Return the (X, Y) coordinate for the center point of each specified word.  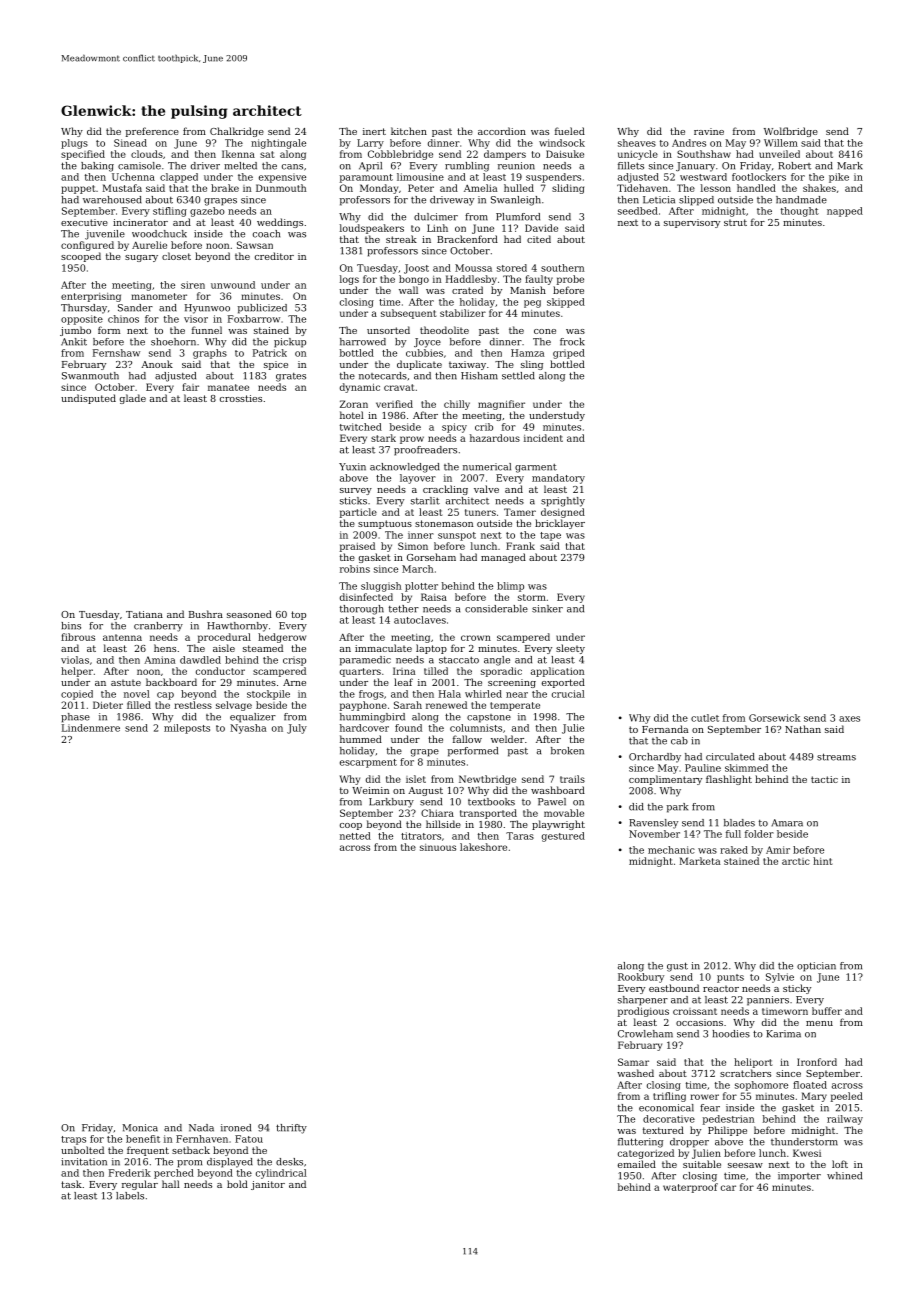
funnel (207, 330)
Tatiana (144, 614)
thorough (362, 610)
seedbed (638, 211)
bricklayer (560, 524)
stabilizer (463, 313)
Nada (201, 1128)
